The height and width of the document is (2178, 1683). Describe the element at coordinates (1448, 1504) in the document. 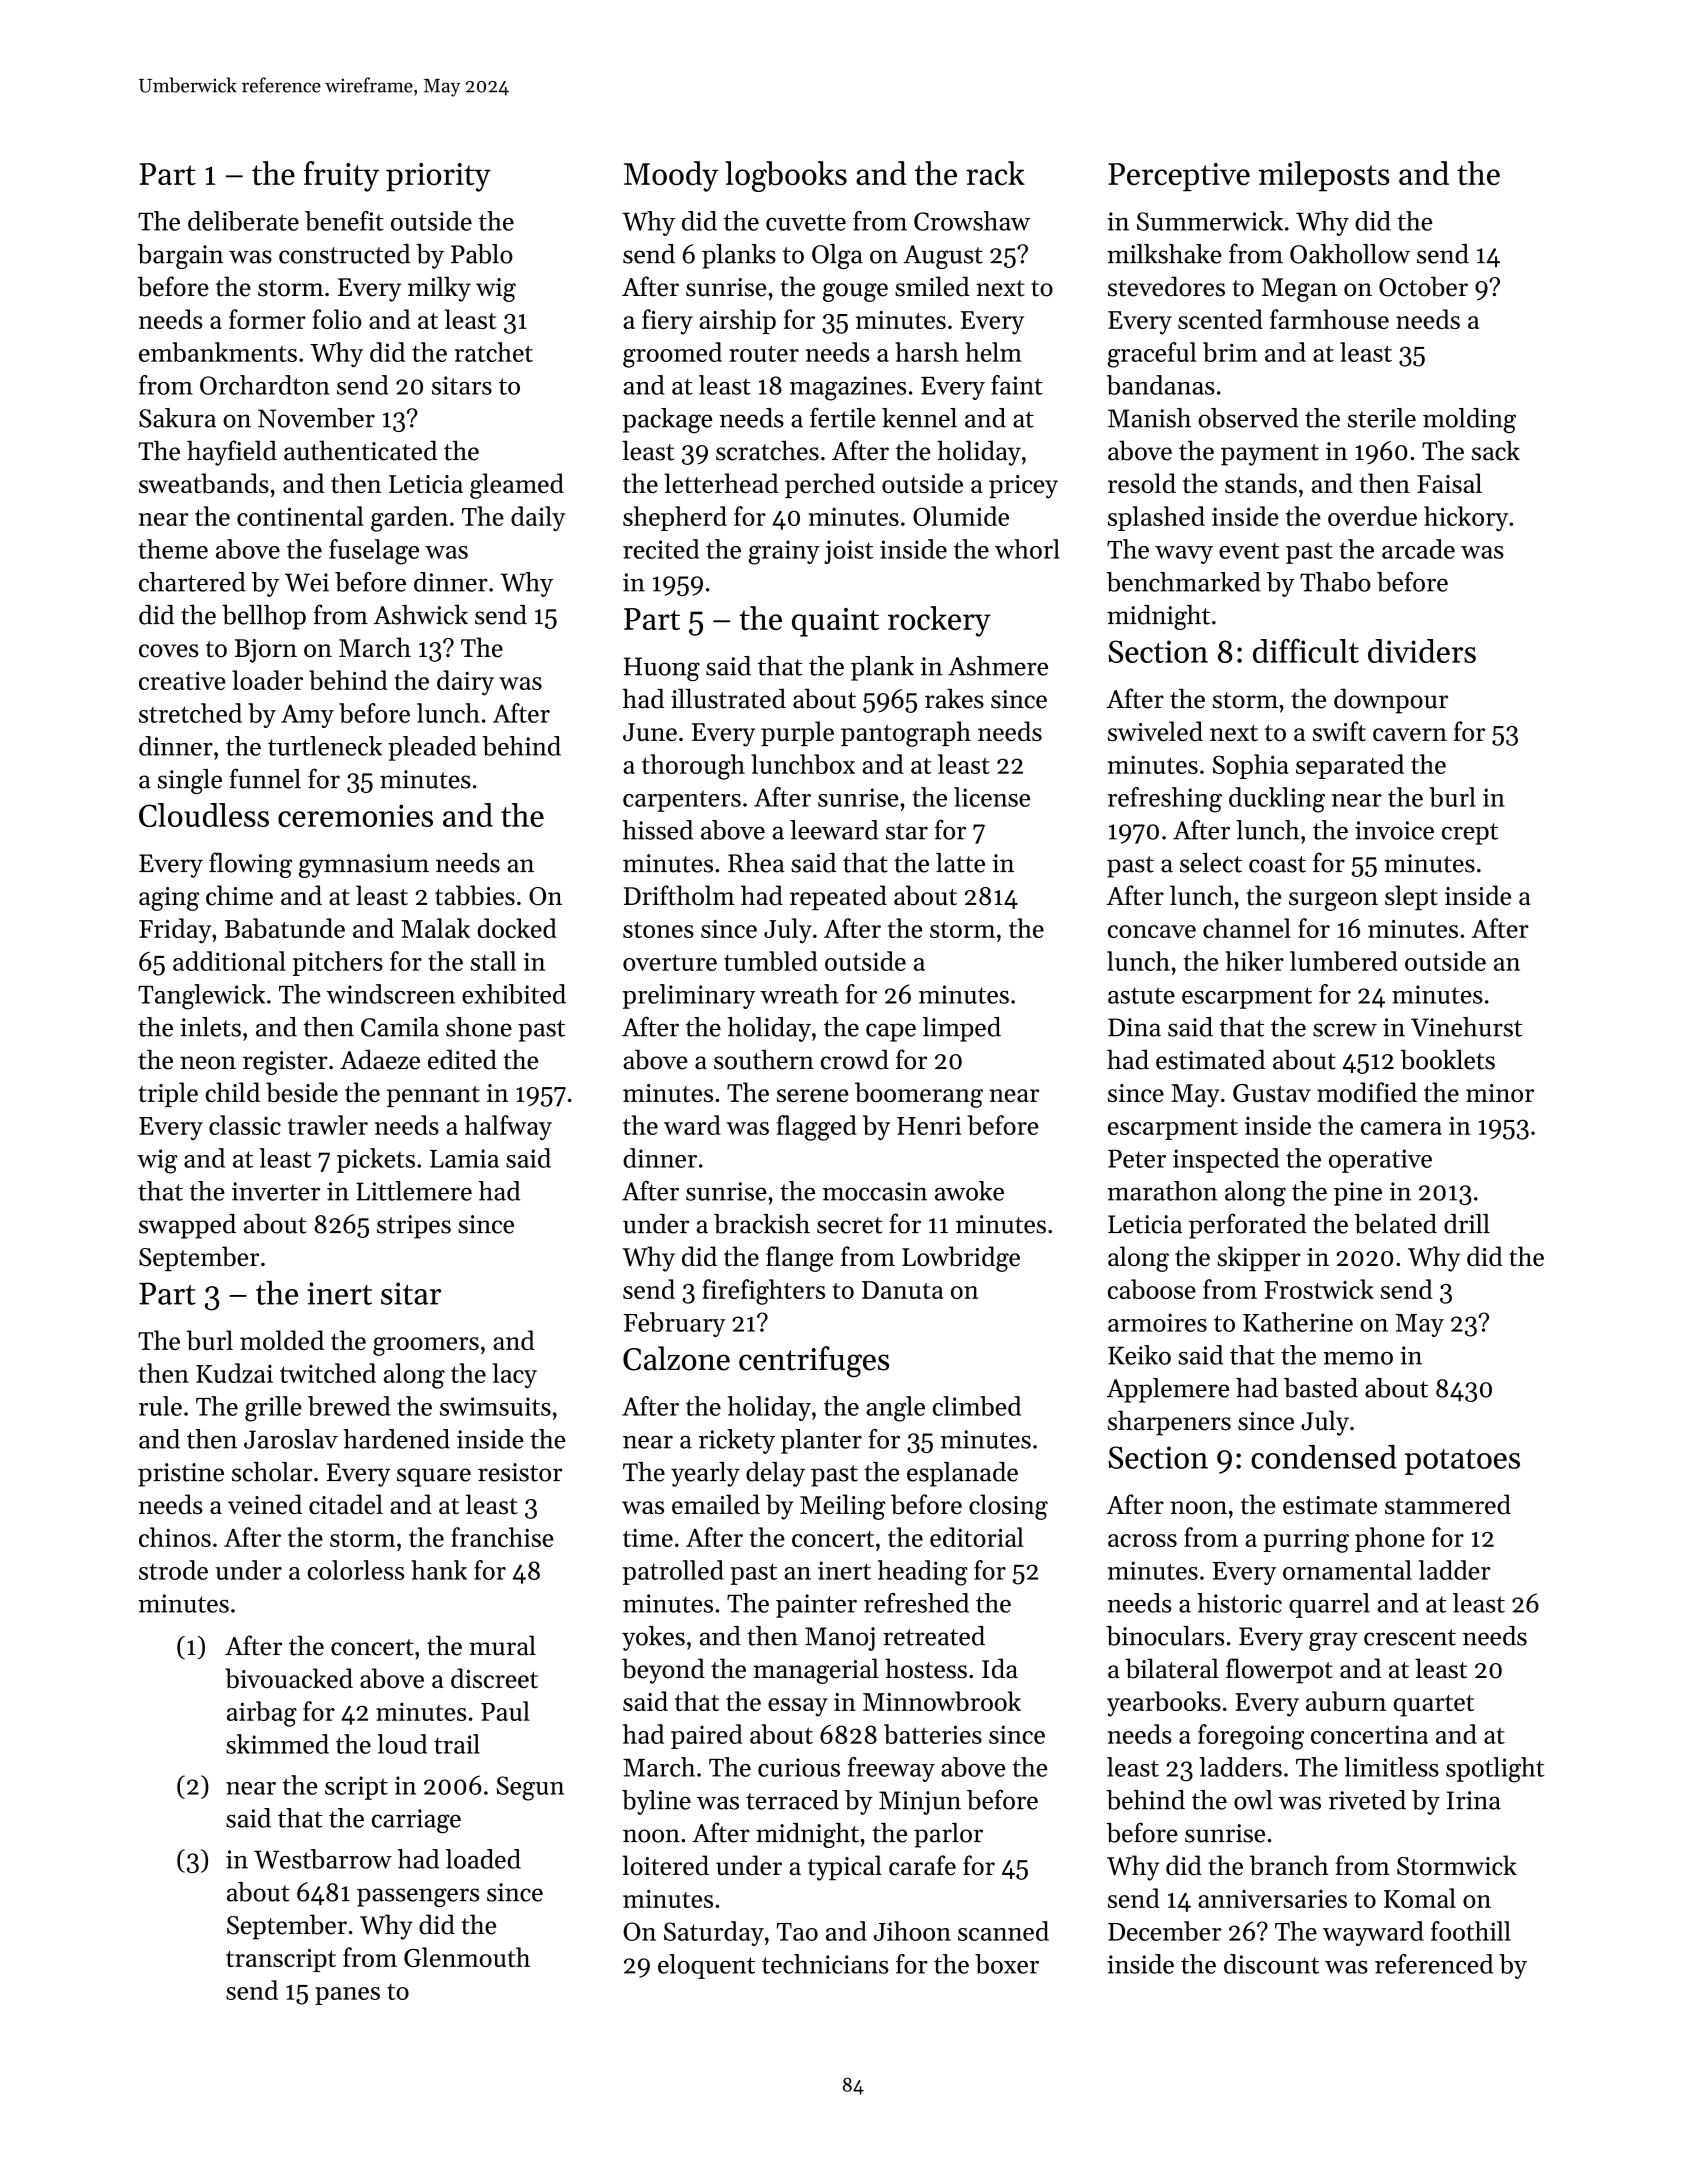

I see `stammered` at that location.
